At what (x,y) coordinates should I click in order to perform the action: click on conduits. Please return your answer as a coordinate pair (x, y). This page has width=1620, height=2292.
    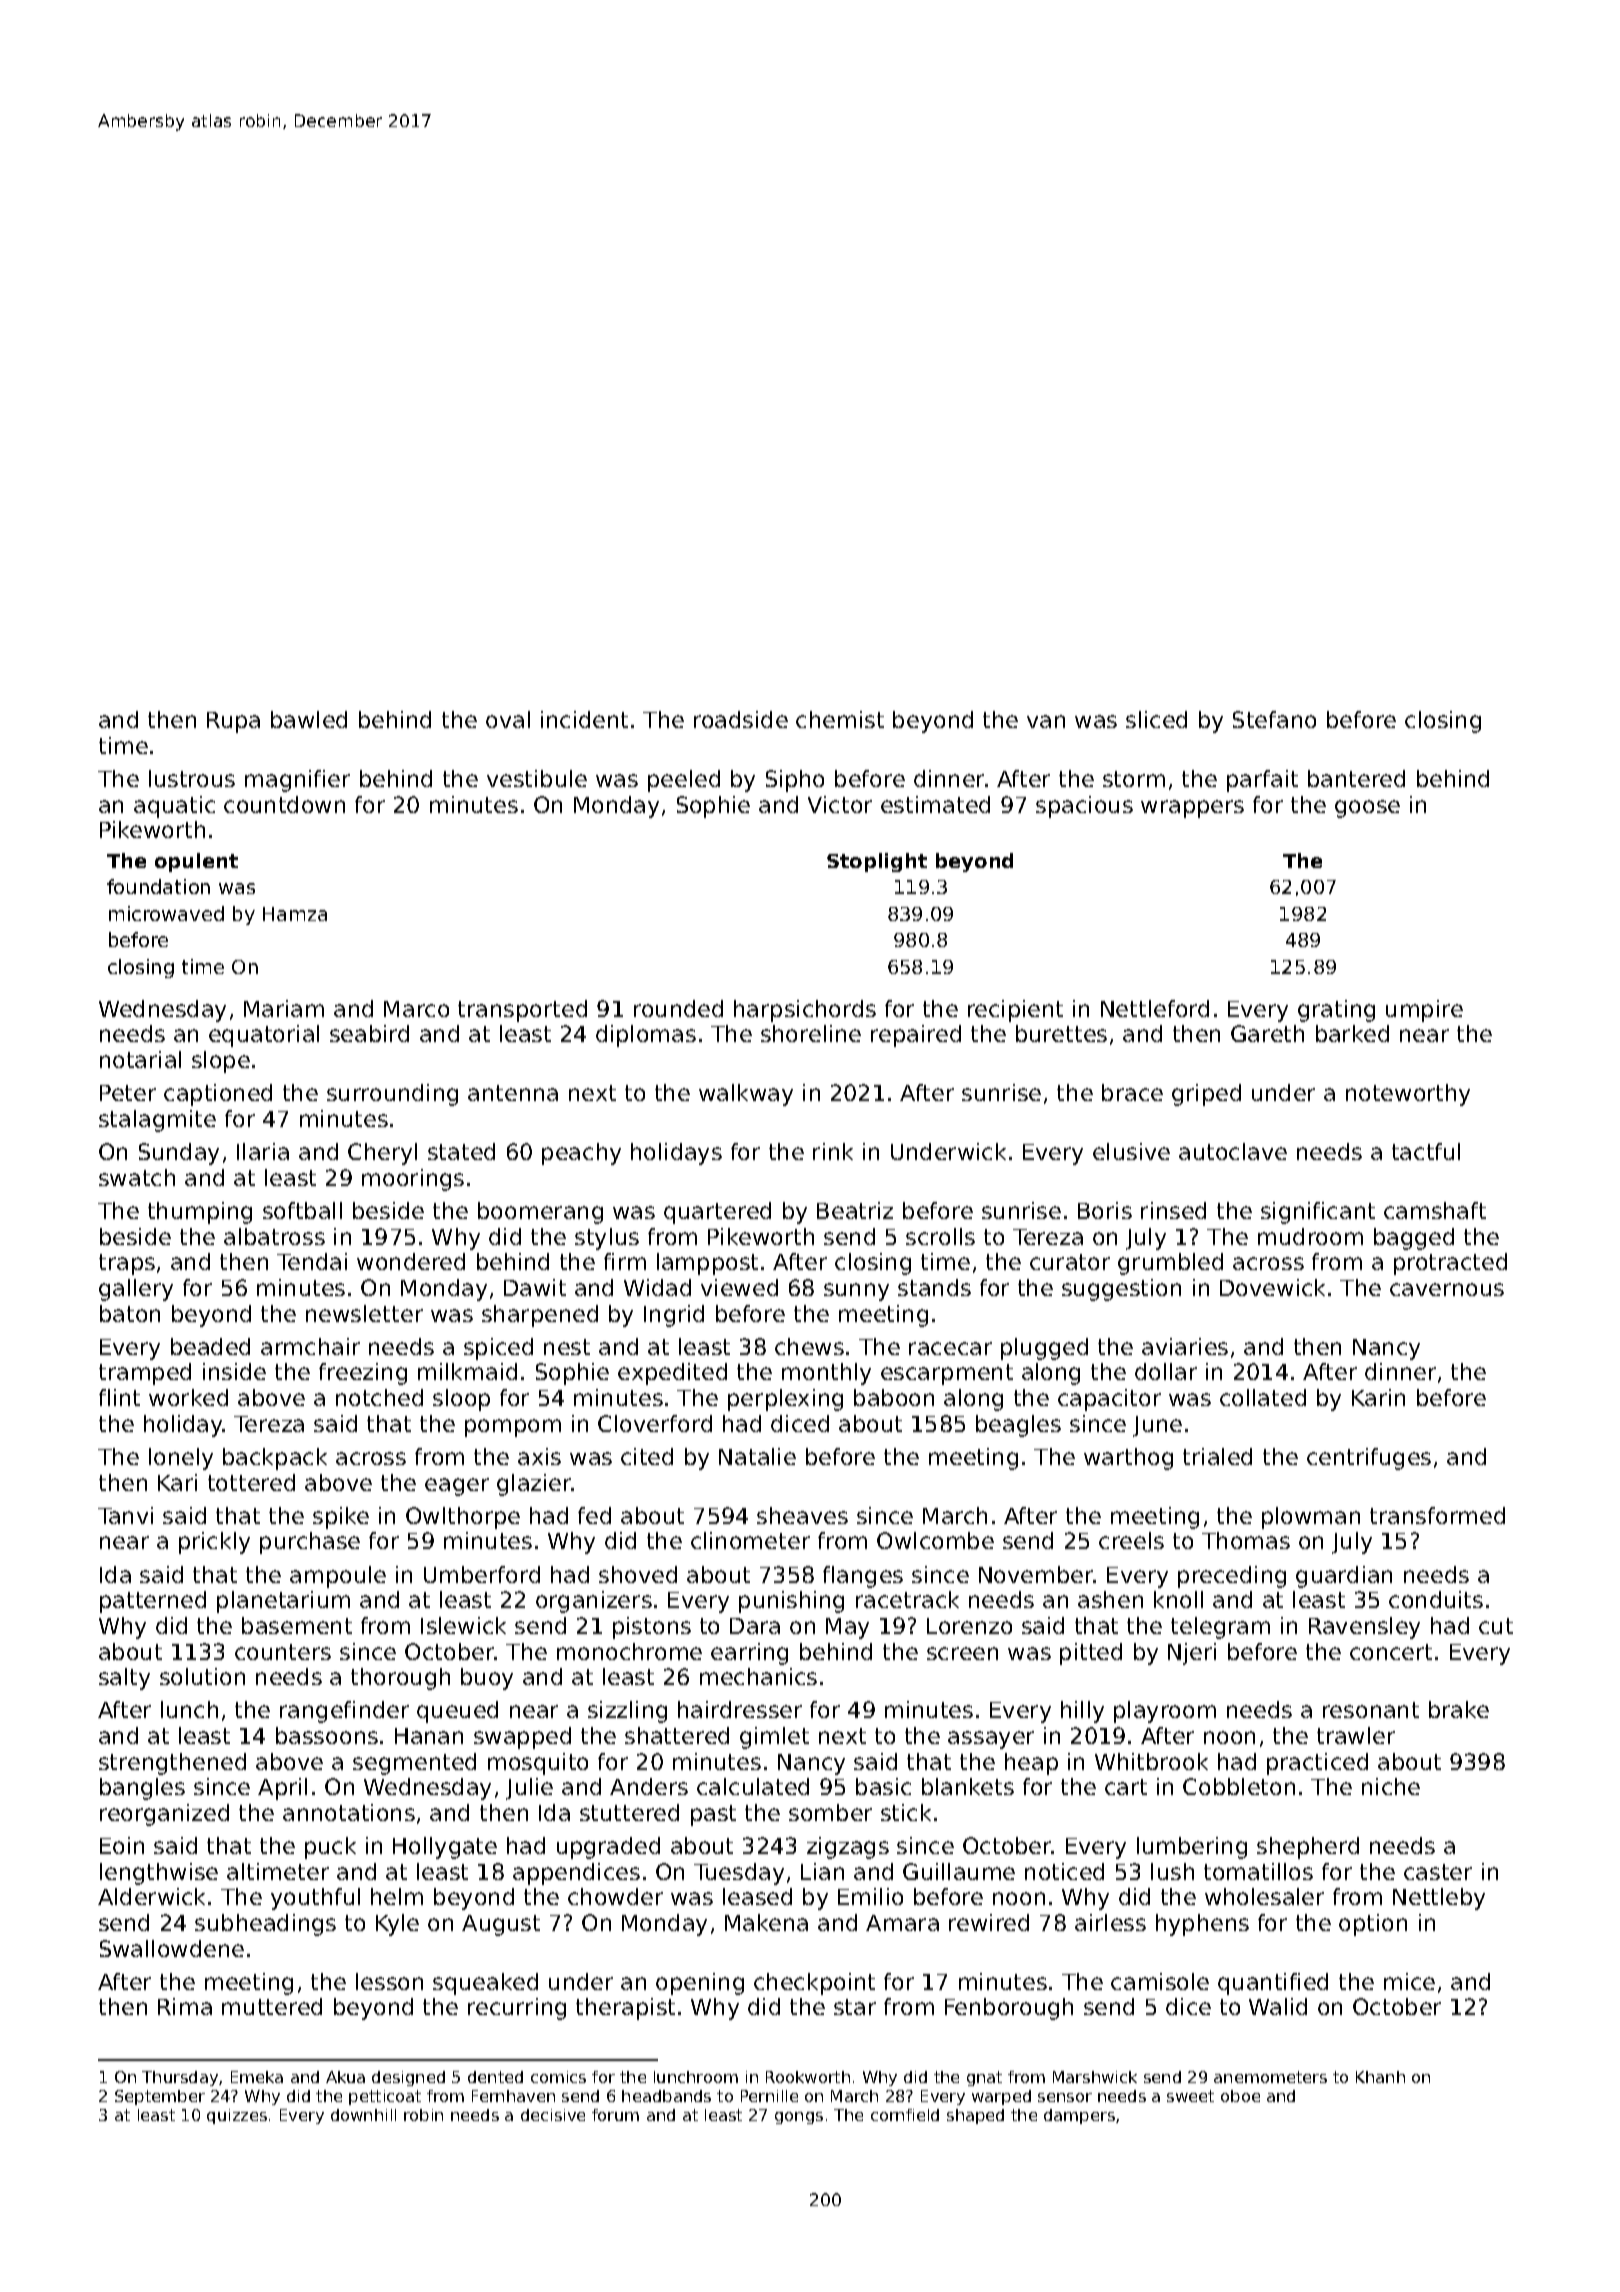
    Looking at the image, I should click on (1436, 1599).
